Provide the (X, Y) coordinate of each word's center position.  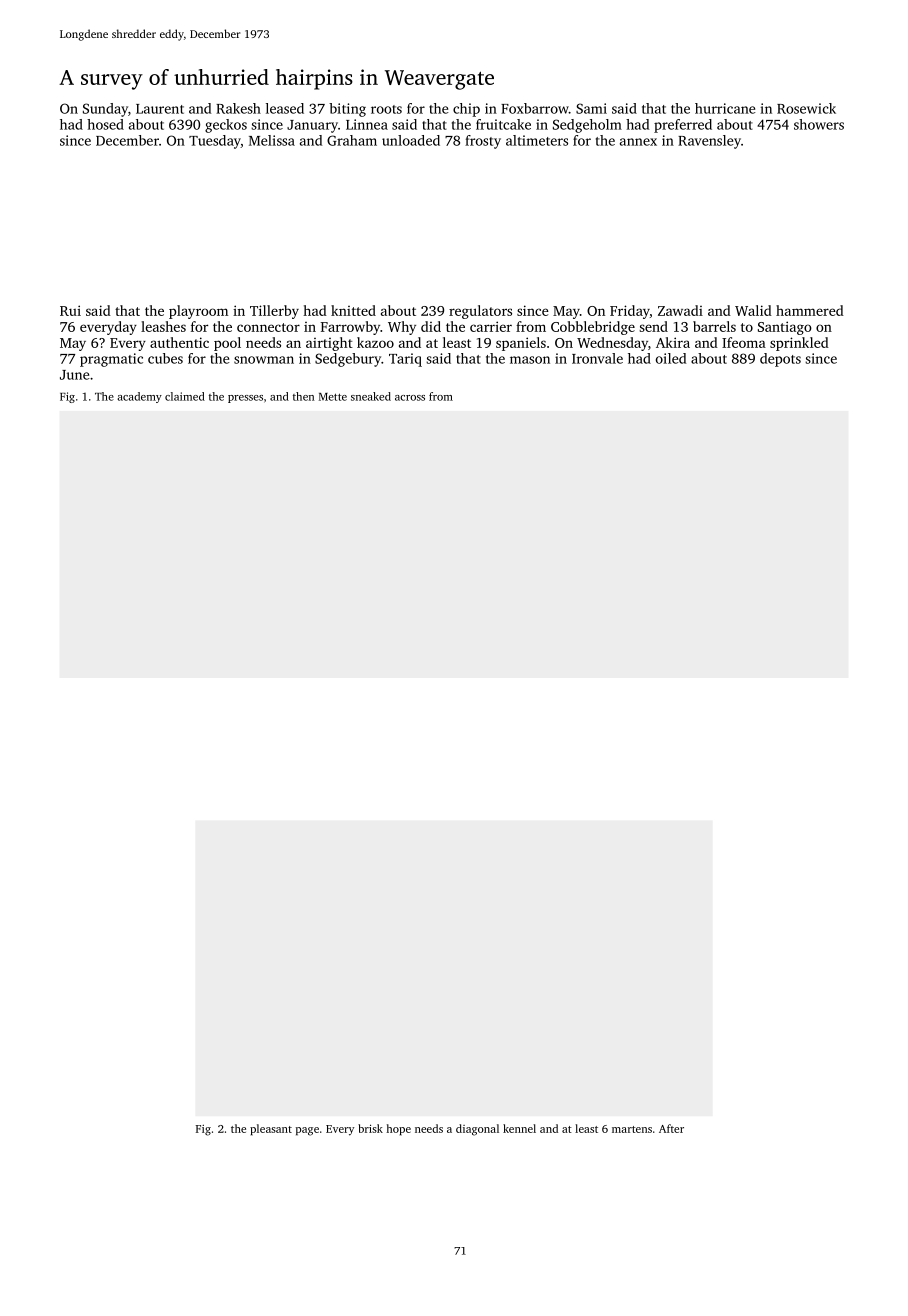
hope (399, 1130)
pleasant (271, 1130)
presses (245, 399)
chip (466, 110)
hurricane (725, 108)
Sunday (105, 110)
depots (780, 360)
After (671, 1128)
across (410, 398)
